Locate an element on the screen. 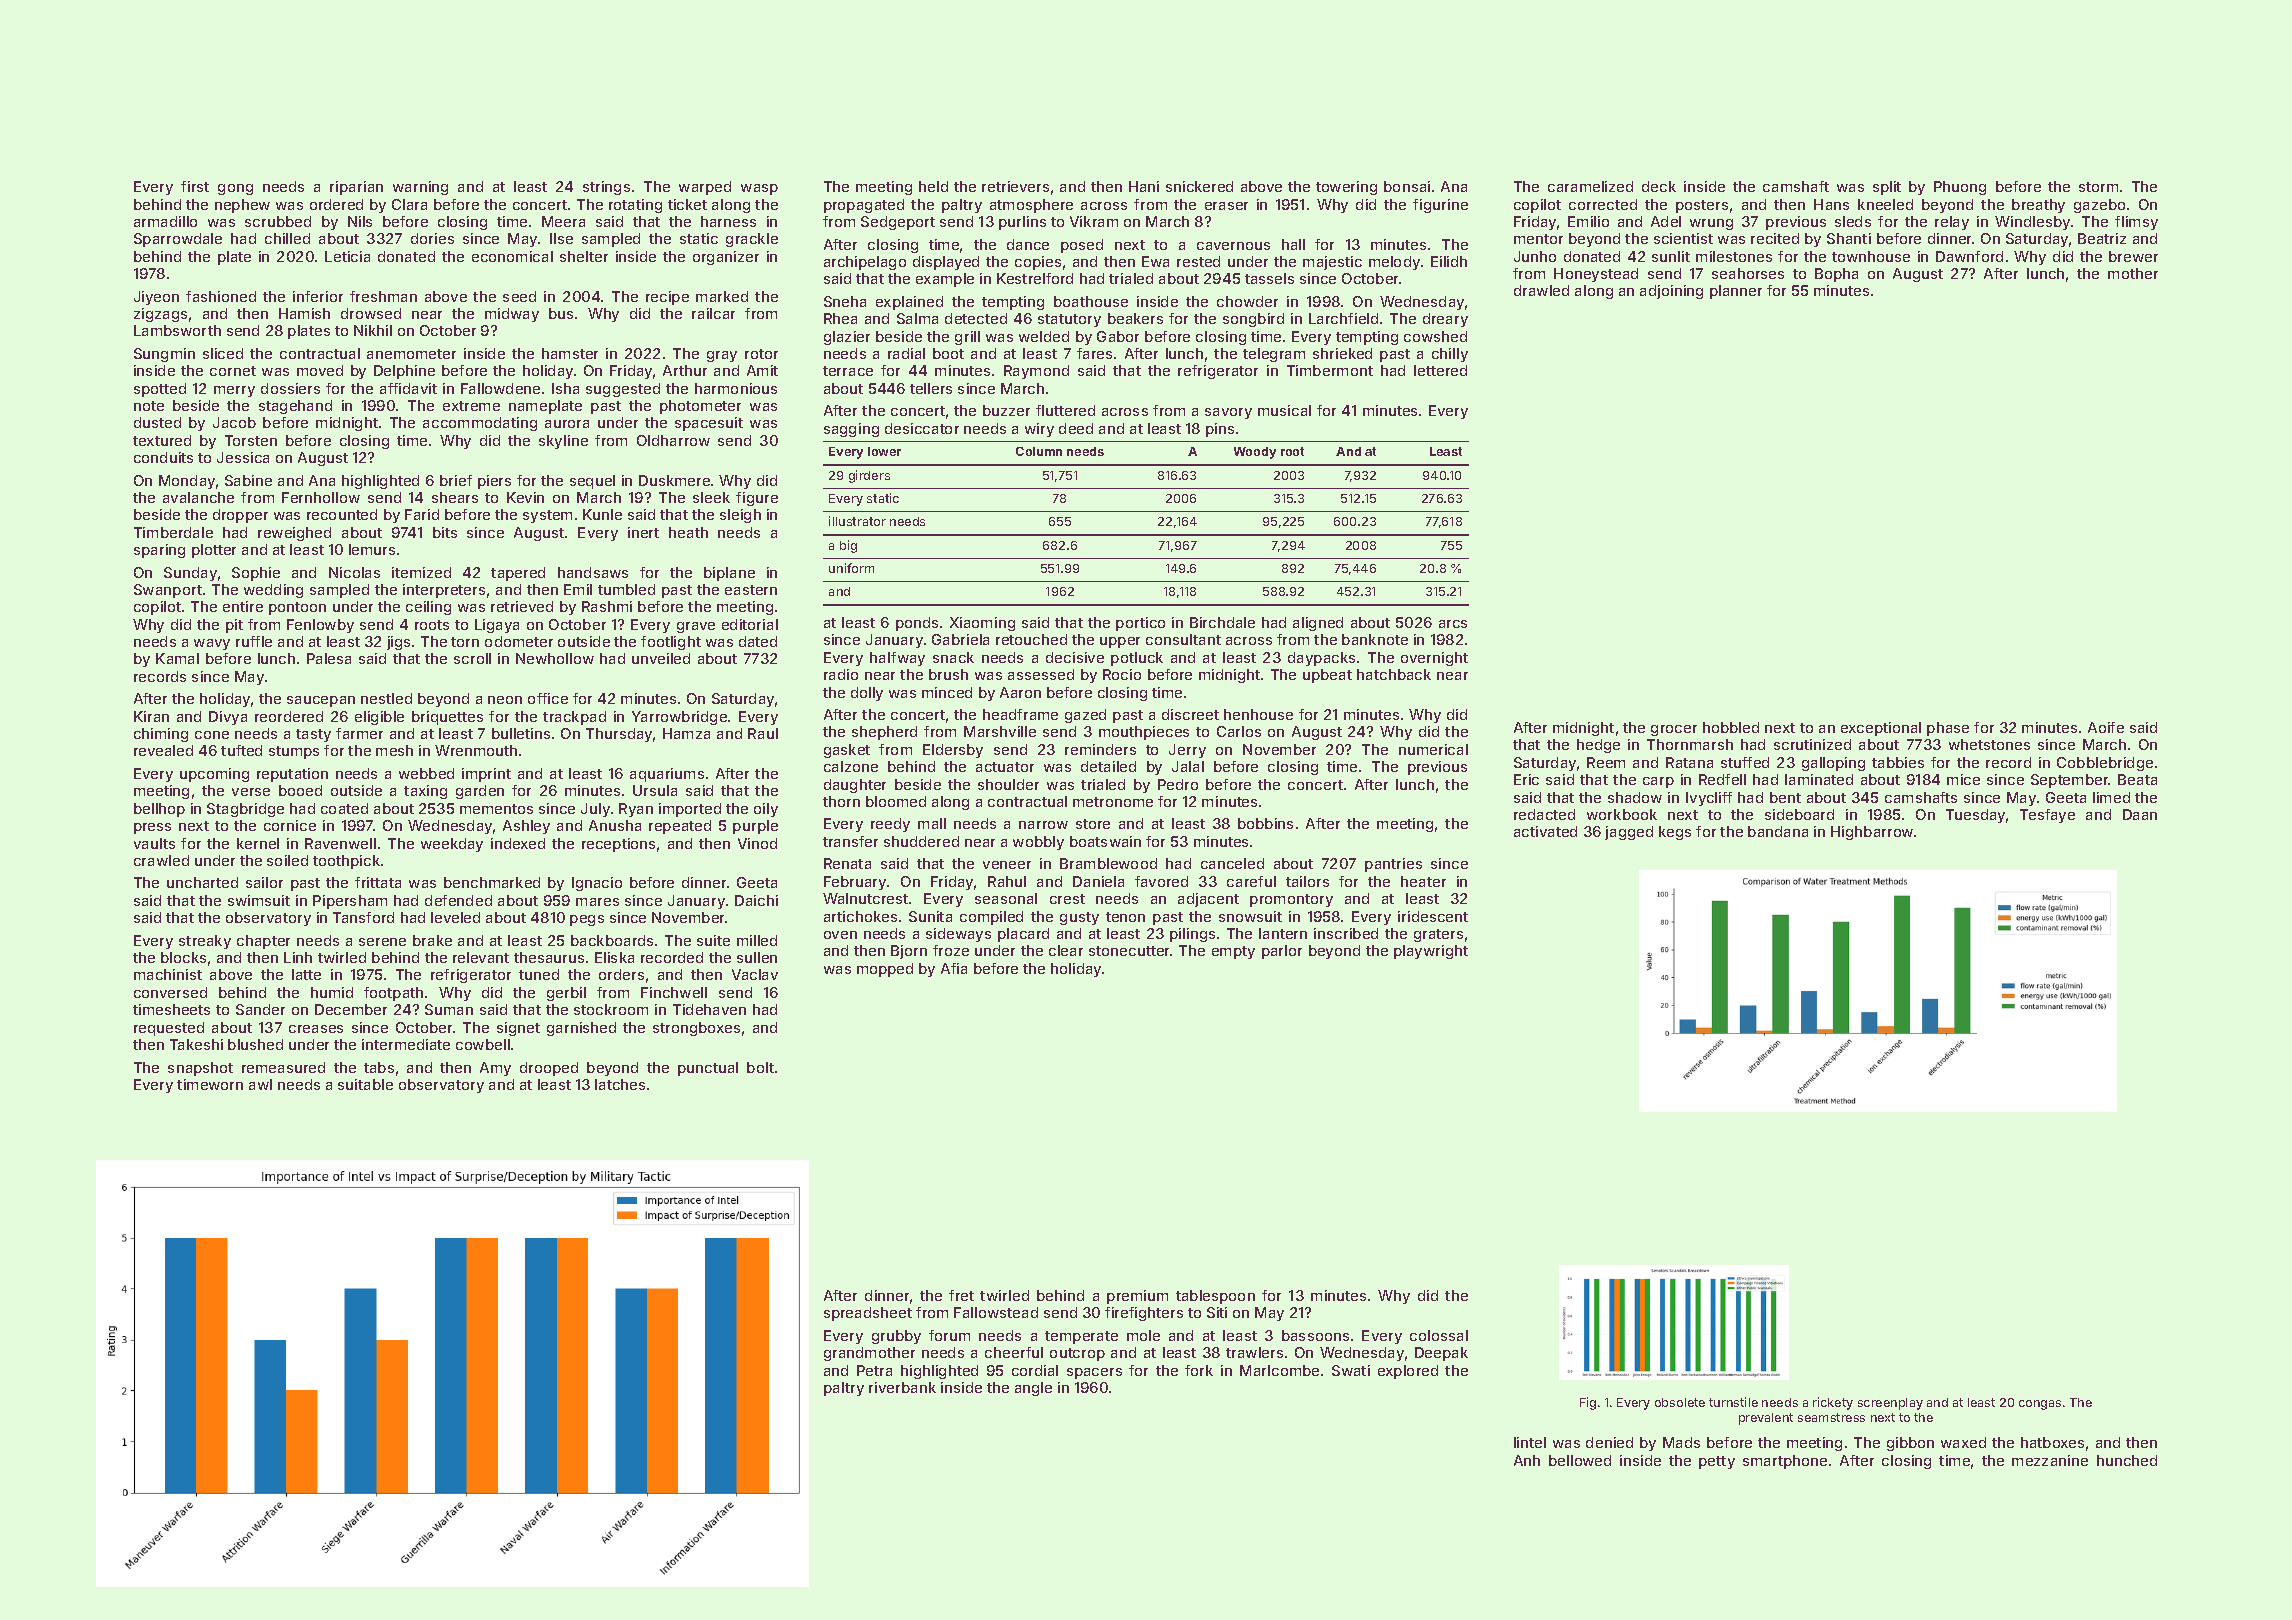 This screenshot has width=2292, height=1620. lower is located at coordinates (884, 451).
